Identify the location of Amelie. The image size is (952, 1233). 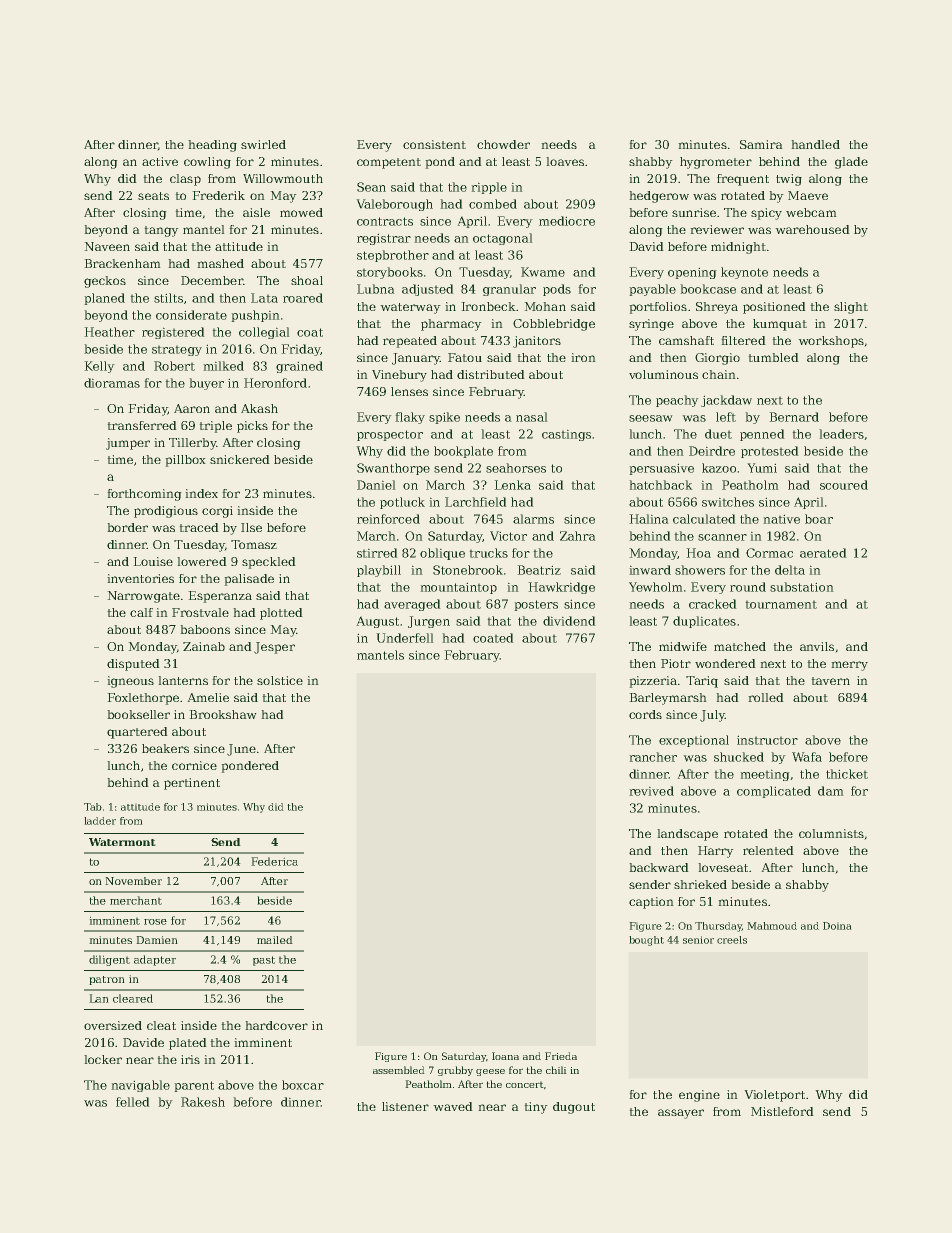
(208, 697).
